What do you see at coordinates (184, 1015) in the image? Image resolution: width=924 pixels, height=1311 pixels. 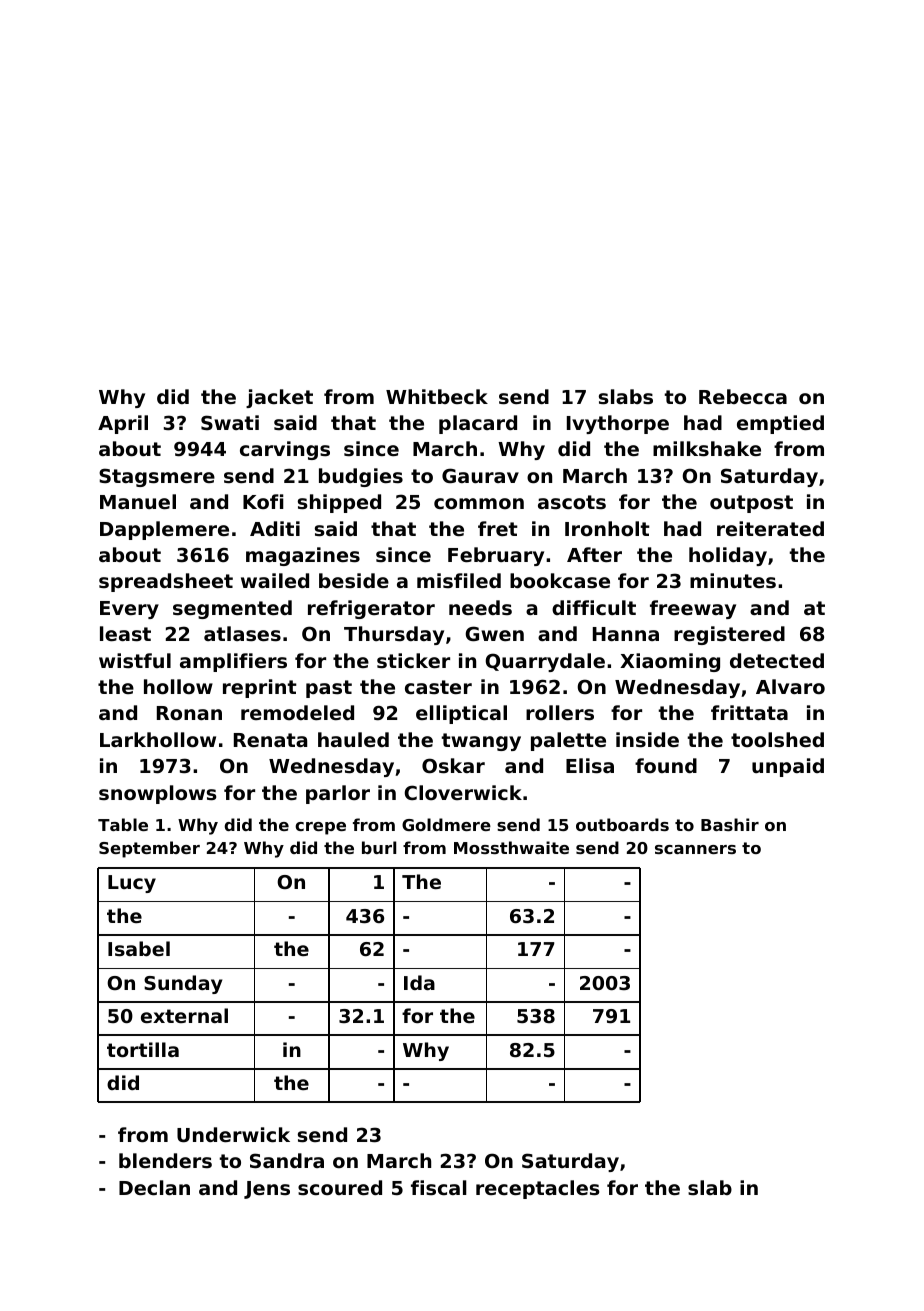 I see `external` at bounding box center [184, 1015].
